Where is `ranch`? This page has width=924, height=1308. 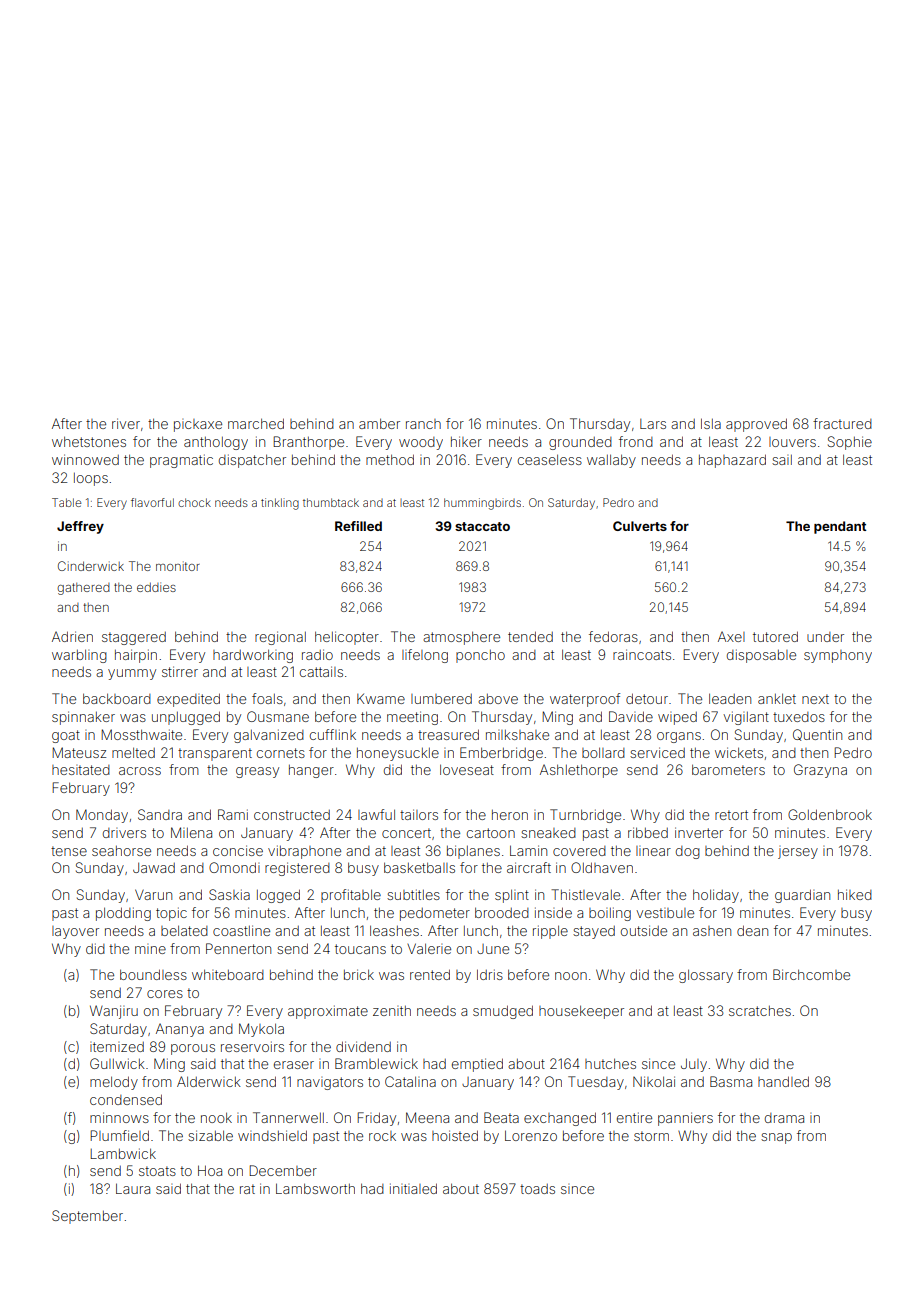 ranch is located at coordinates (423, 424).
